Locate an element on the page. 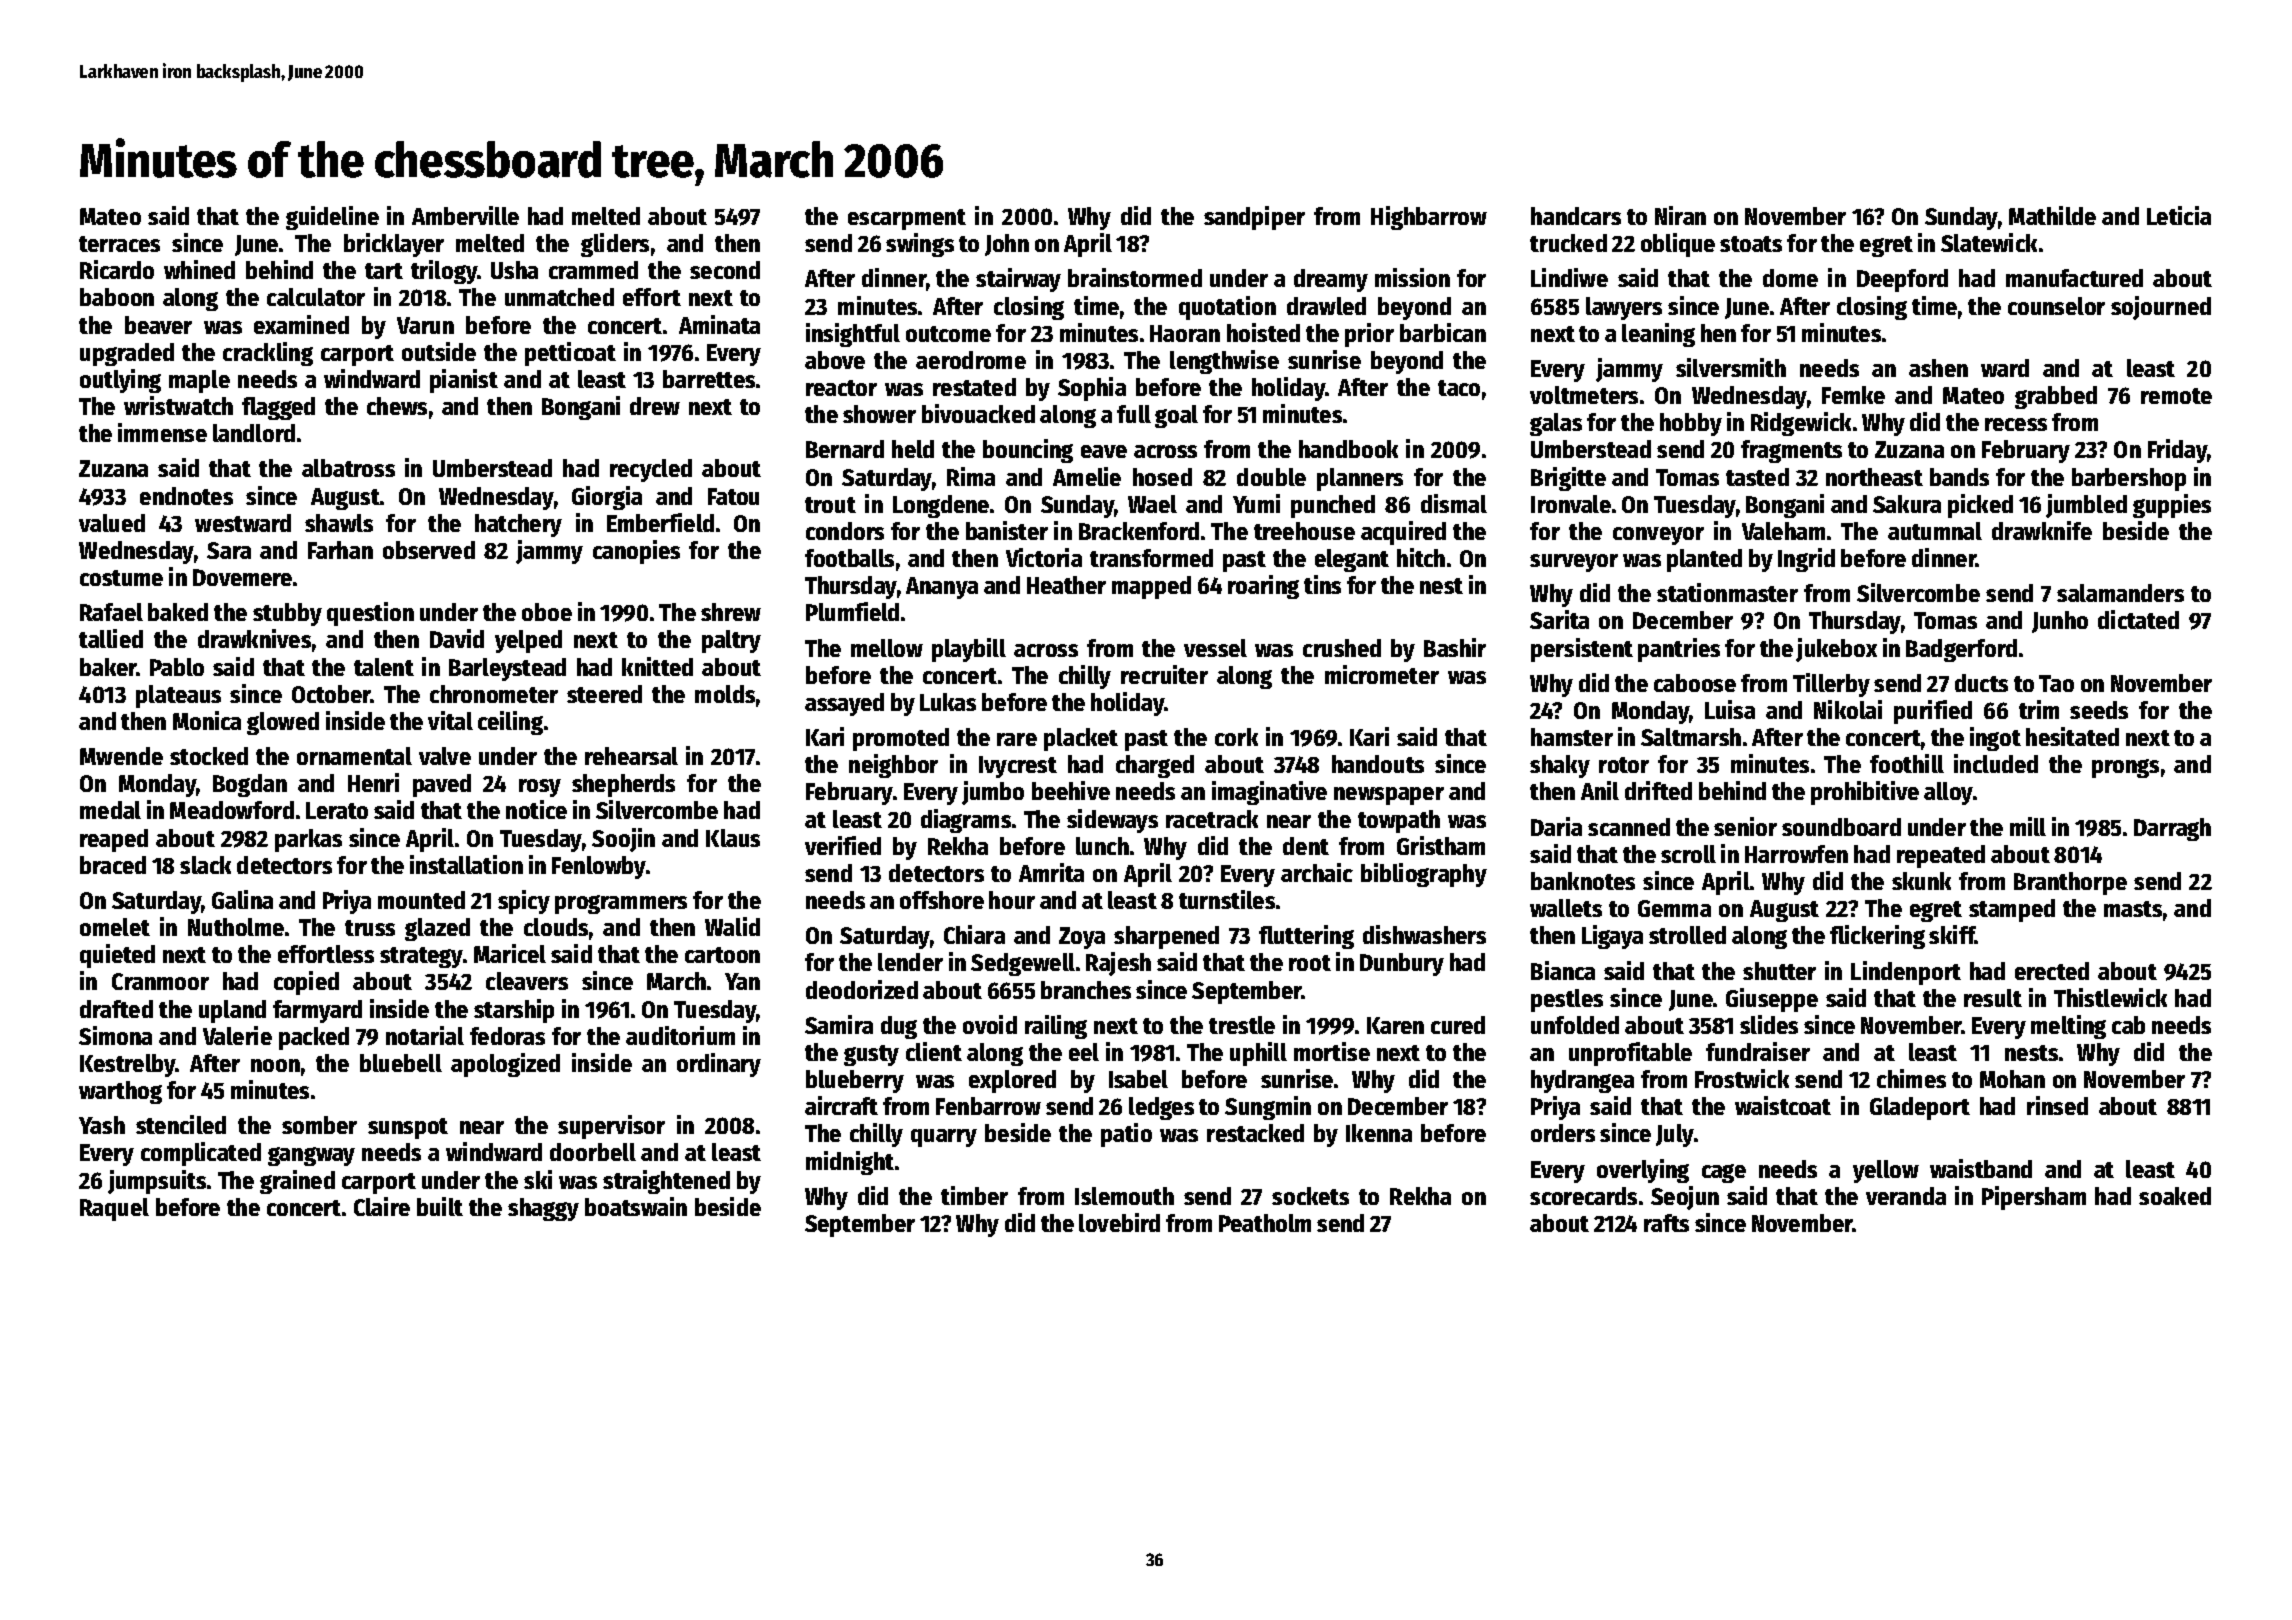 This document has width=2292, height=1620. rafts is located at coordinates (1666, 1223).
